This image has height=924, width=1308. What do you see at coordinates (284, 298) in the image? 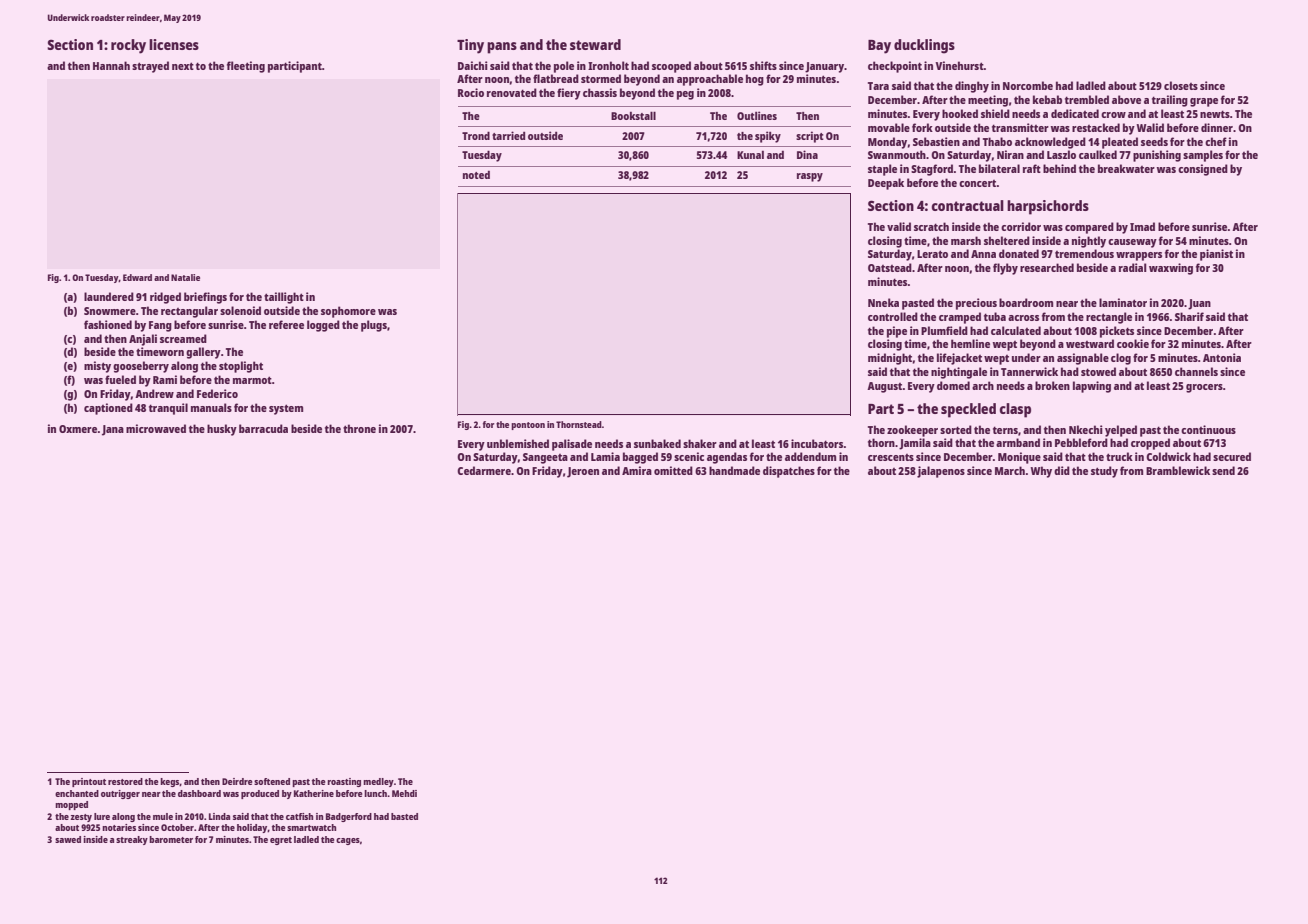
I see `taillight` at bounding box center [284, 298].
